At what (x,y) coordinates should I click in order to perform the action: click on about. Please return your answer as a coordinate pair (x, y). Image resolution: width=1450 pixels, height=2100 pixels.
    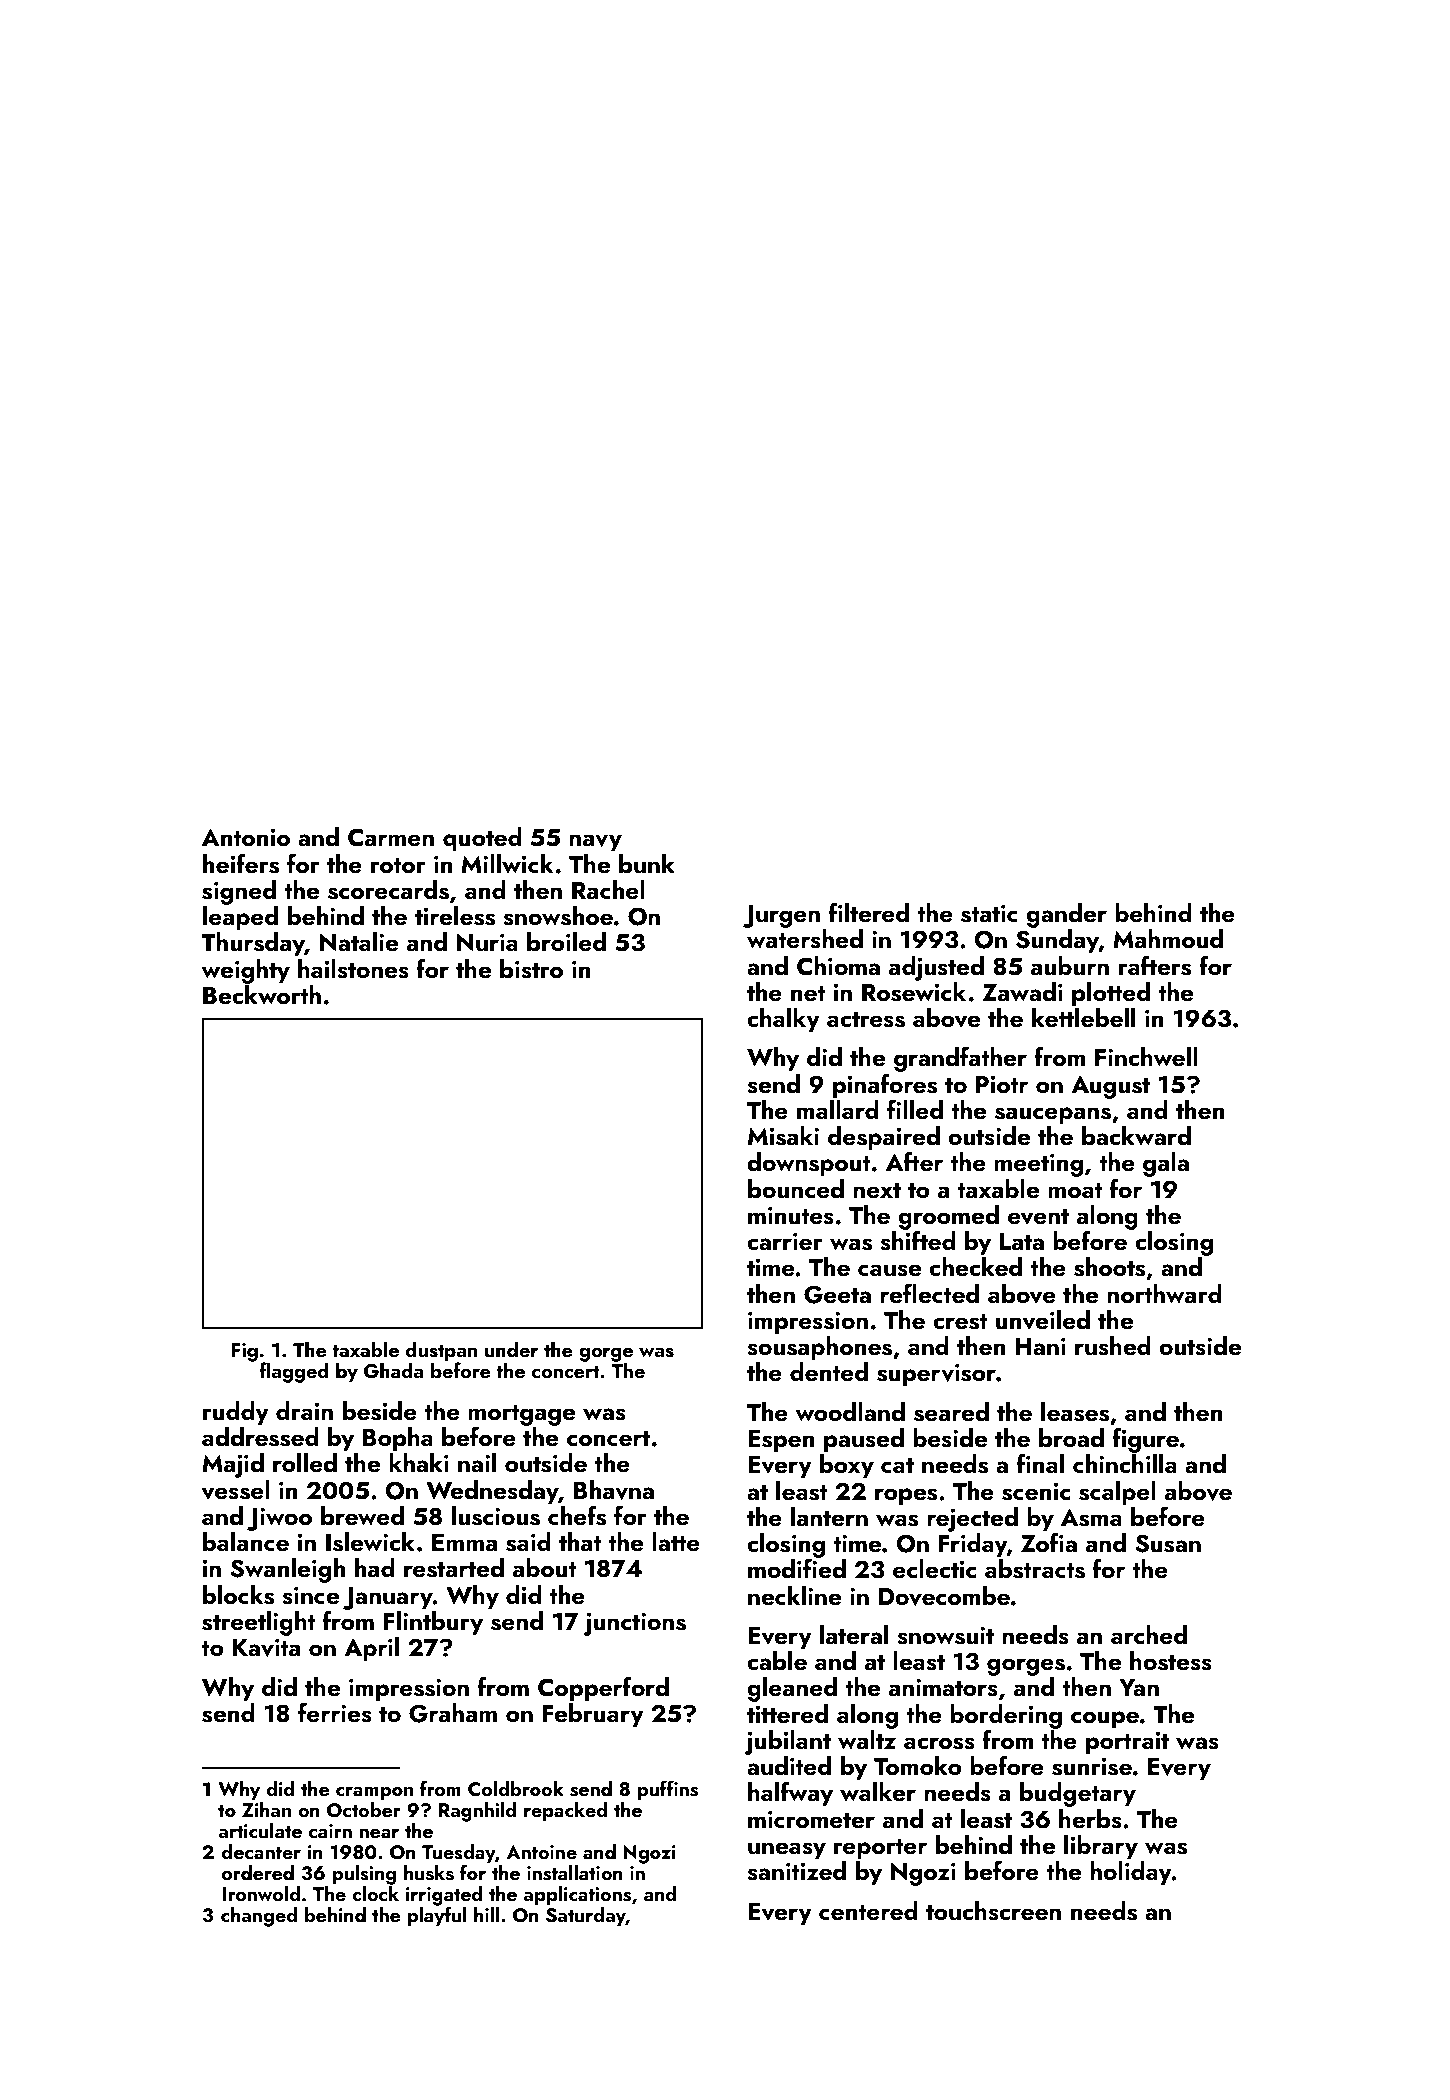
    Looking at the image, I should click on (545, 1568).
